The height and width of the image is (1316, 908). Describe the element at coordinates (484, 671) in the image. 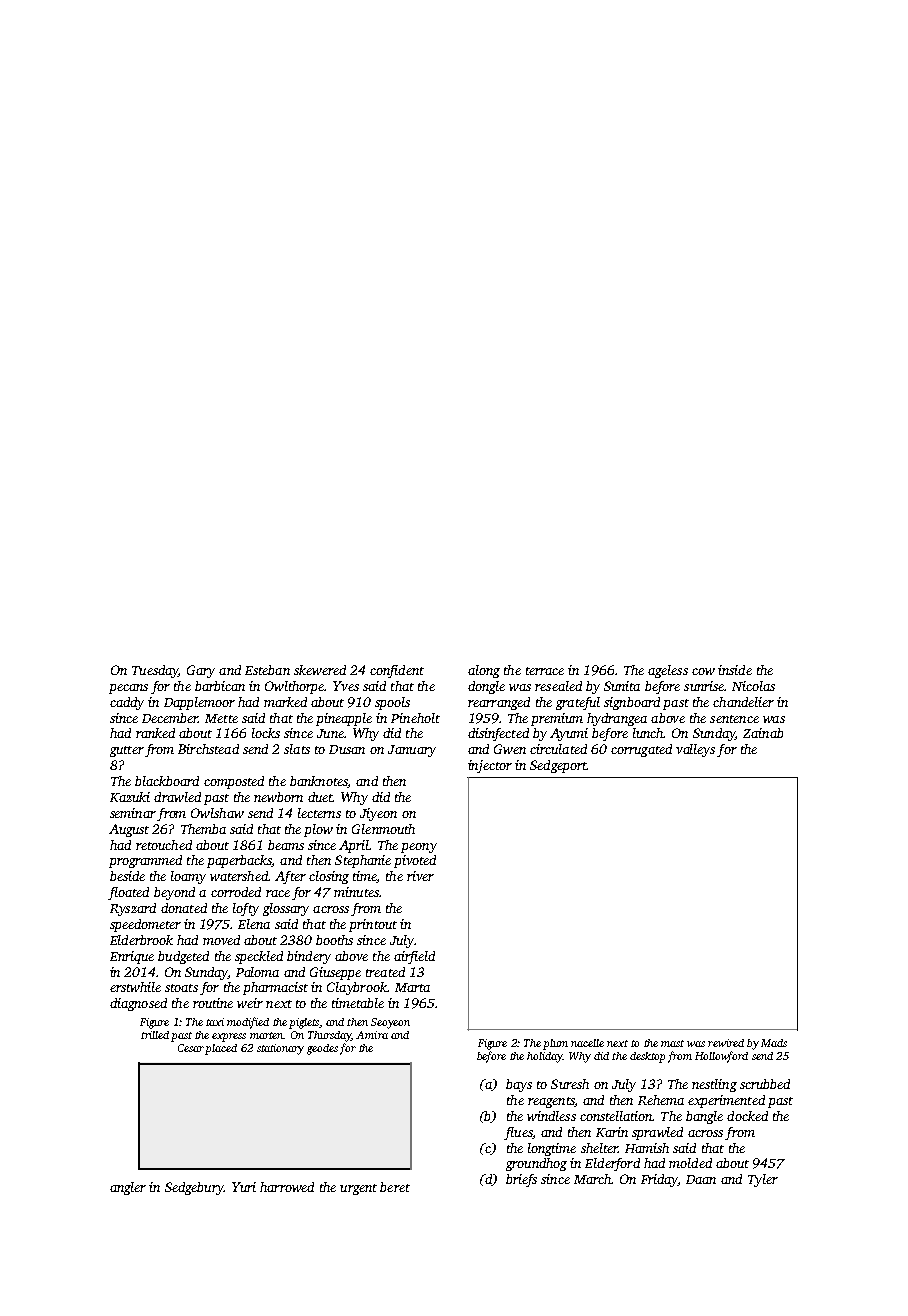

I see `along` at that location.
